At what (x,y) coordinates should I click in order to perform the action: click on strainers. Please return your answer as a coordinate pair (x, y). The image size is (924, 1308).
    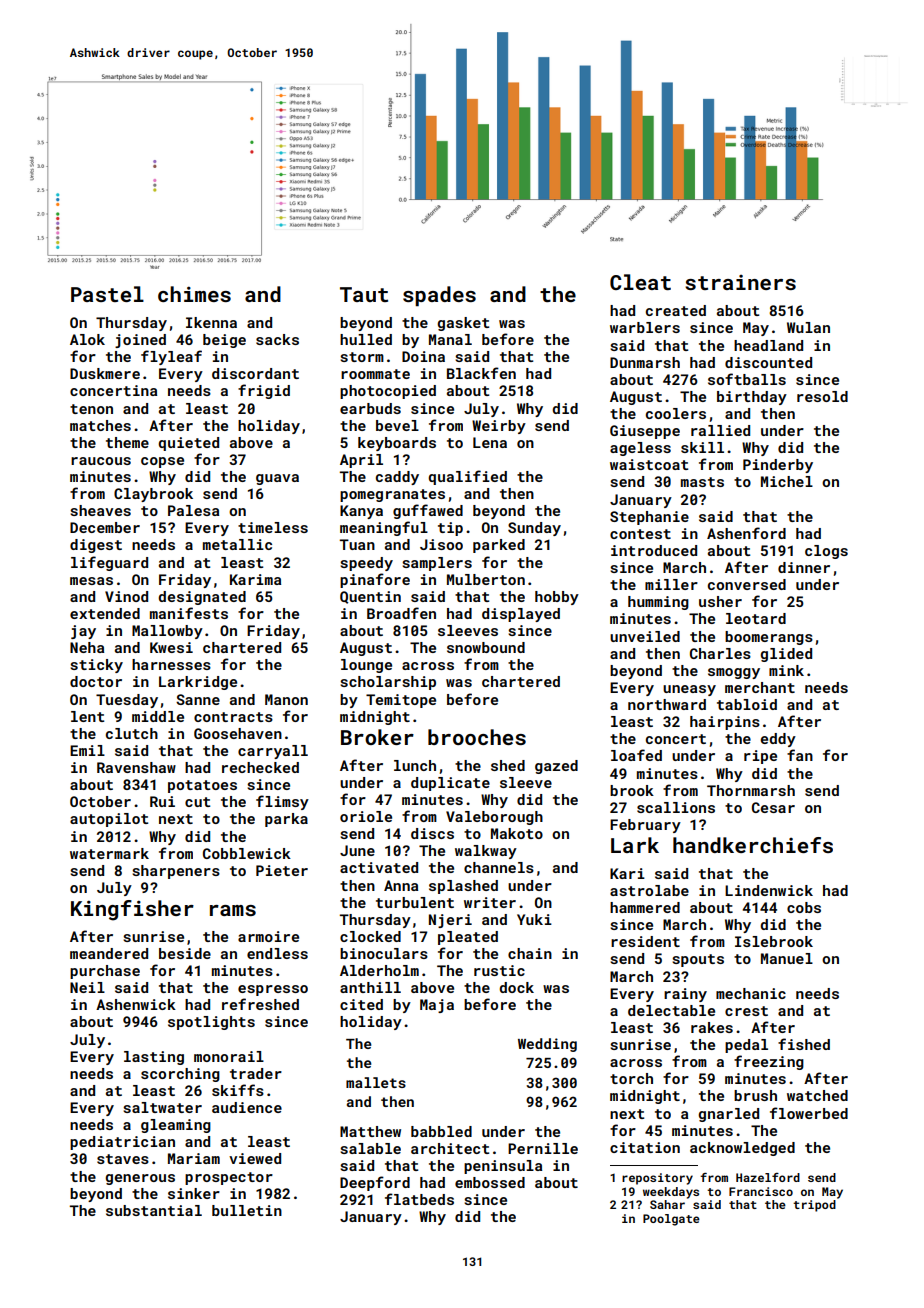
    Looking at the image, I should click on (740, 282).
